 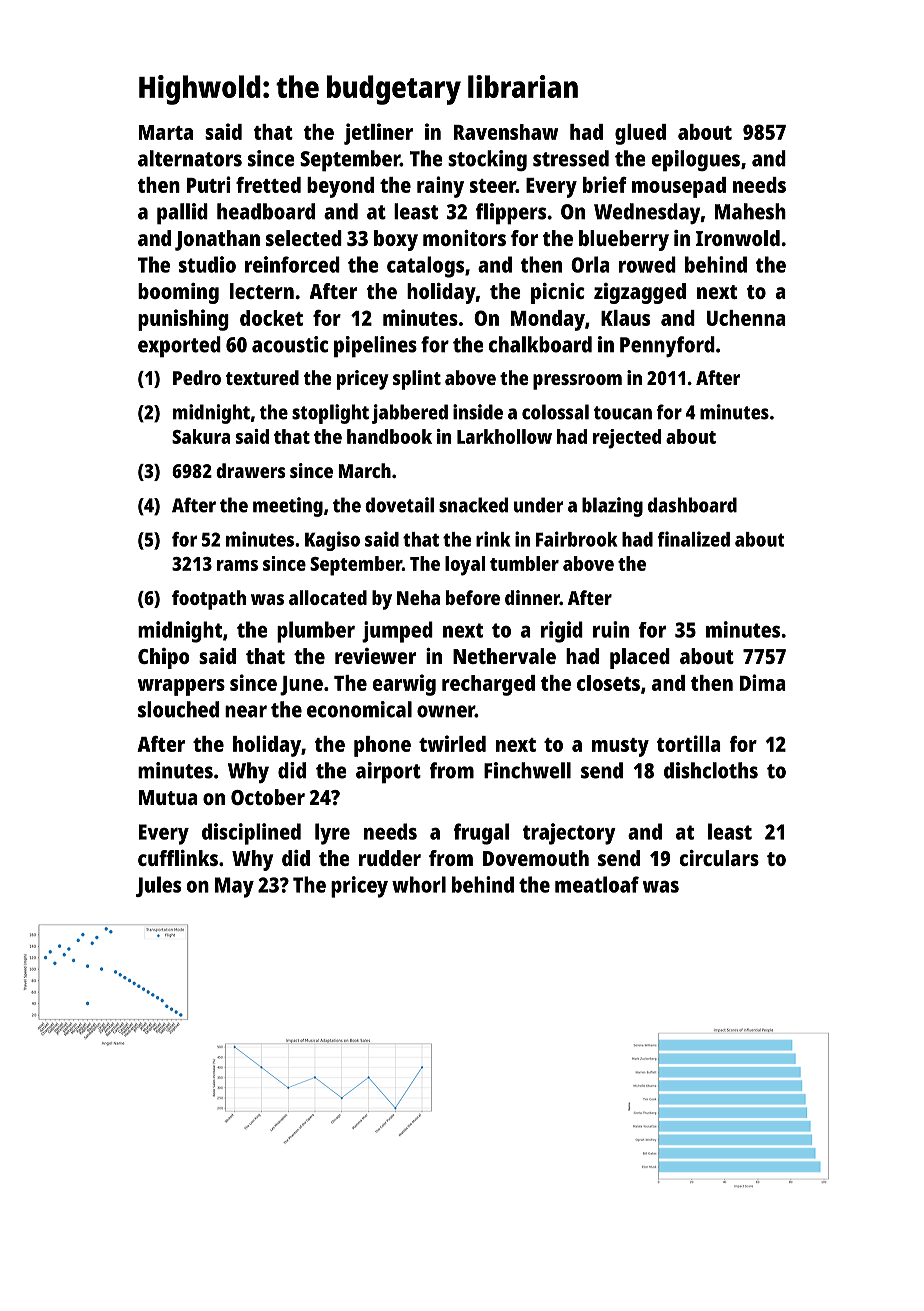 I want to click on beyond, so click(x=340, y=187).
